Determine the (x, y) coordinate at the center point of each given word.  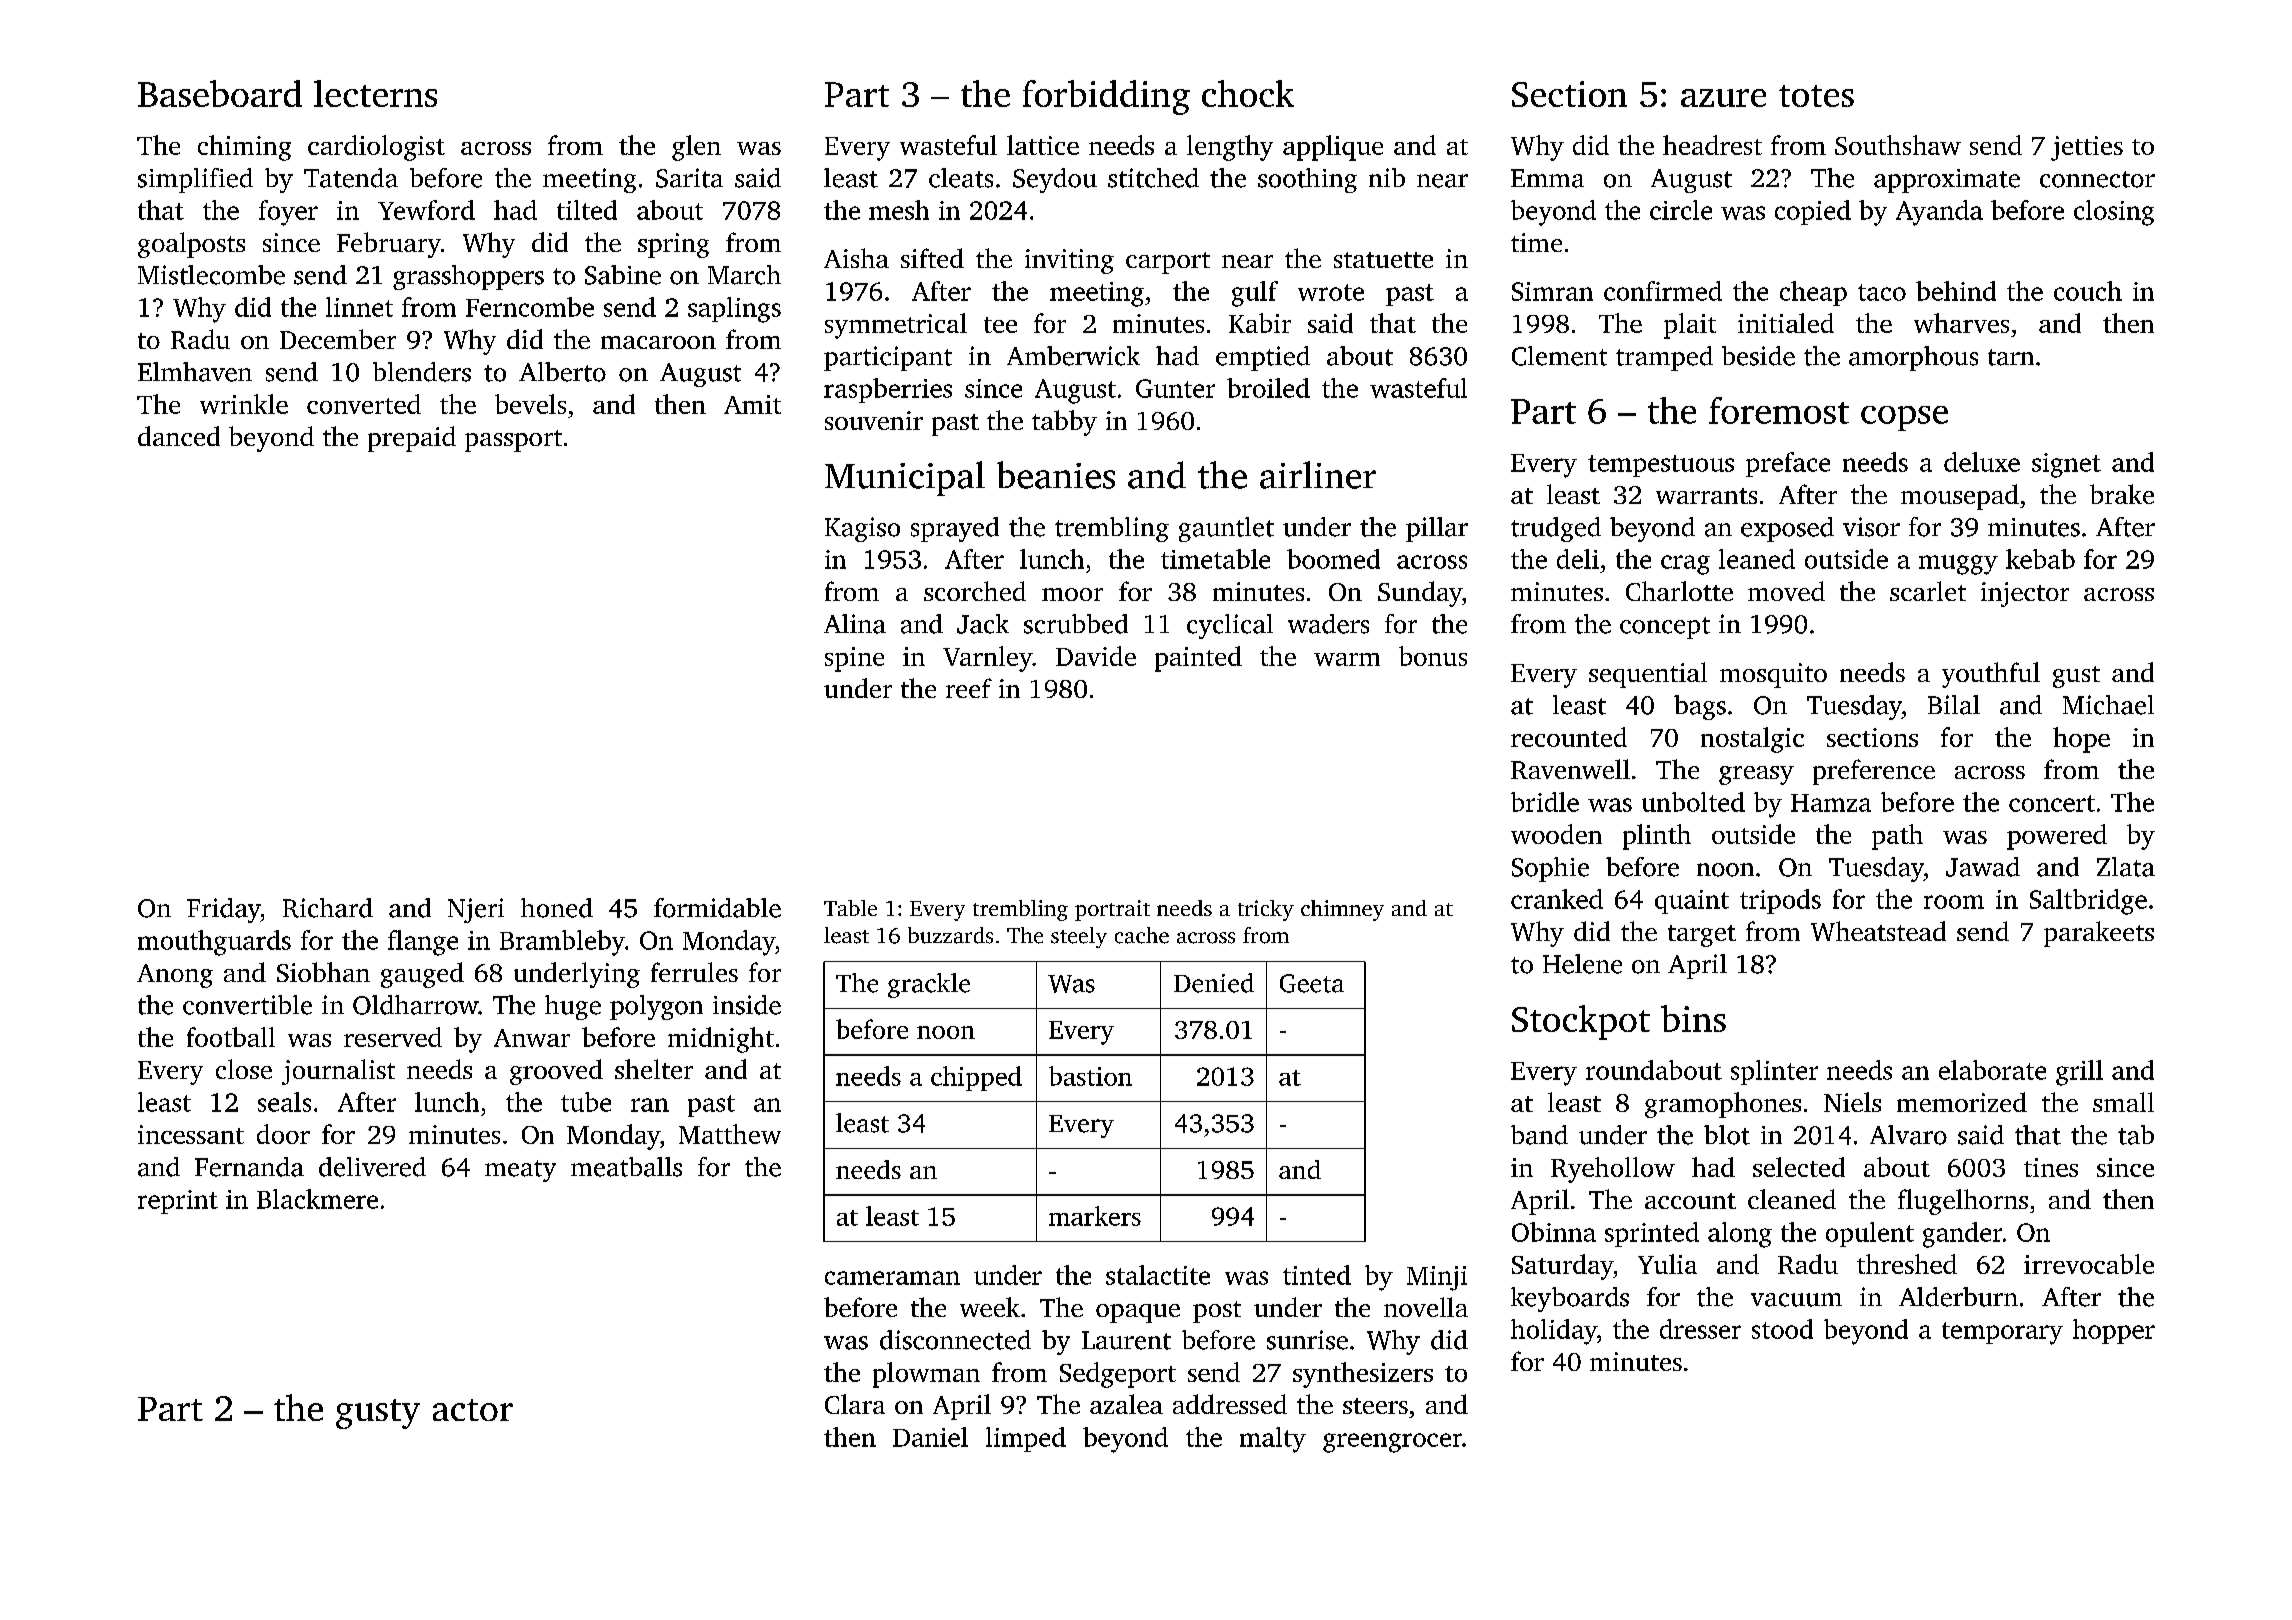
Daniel (930, 1437)
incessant (191, 1134)
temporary (2002, 1333)
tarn (2011, 357)
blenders (422, 372)
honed (557, 908)
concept (1665, 628)
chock (1248, 93)
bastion (1090, 1076)
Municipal (905, 478)
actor (473, 1410)
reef (969, 688)
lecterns (375, 93)
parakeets (2099, 934)
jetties (2087, 148)
